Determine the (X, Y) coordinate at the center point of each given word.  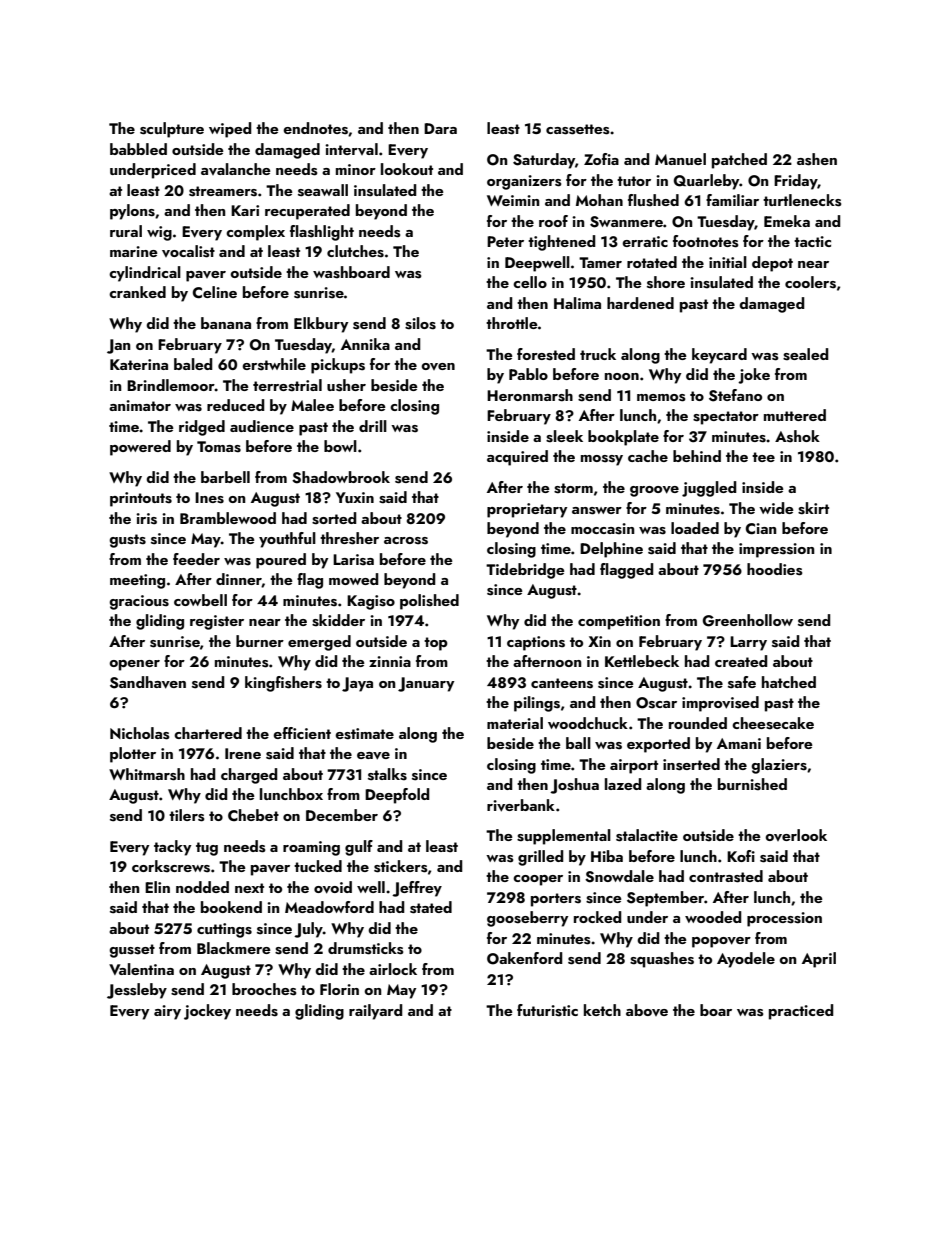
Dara (440, 128)
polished (429, 602)
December (342, 815)
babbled (138, 149)
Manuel (680, 159)
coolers (810, 282)
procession (784, 919)
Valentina (141, 969)
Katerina (139, 364)
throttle (512, 323)
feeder (196, 559)
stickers (401, 866)
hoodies (775, 569)
